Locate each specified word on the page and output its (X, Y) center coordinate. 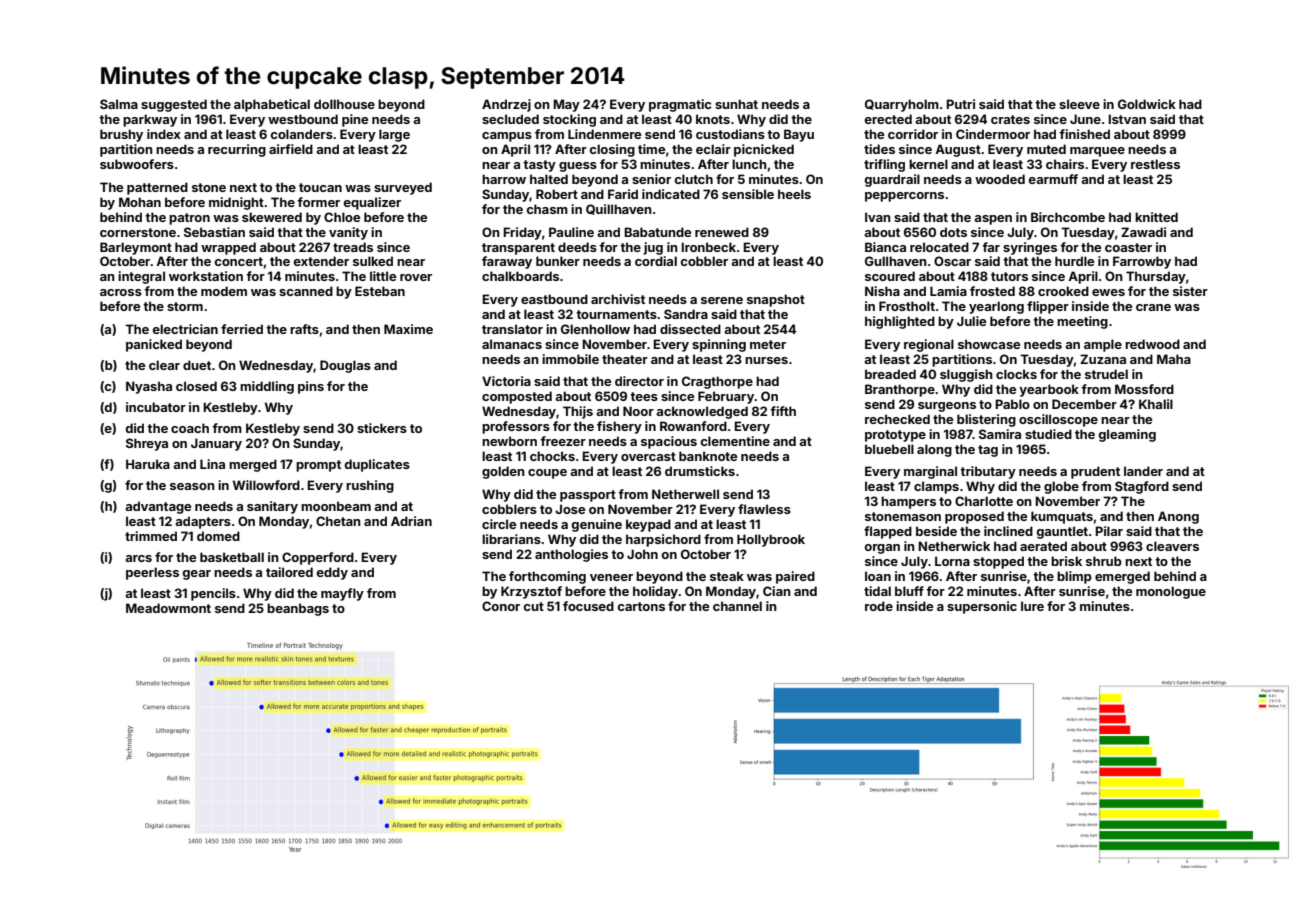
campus (507, 137)
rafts (304, 329)
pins (311, 387)
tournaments (616, 314)
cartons (641, 606)
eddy (332, 573)
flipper (1048, 307)
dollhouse (344, 104)
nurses (766, 360)
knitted (1156, 217)
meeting (1082, 322)
